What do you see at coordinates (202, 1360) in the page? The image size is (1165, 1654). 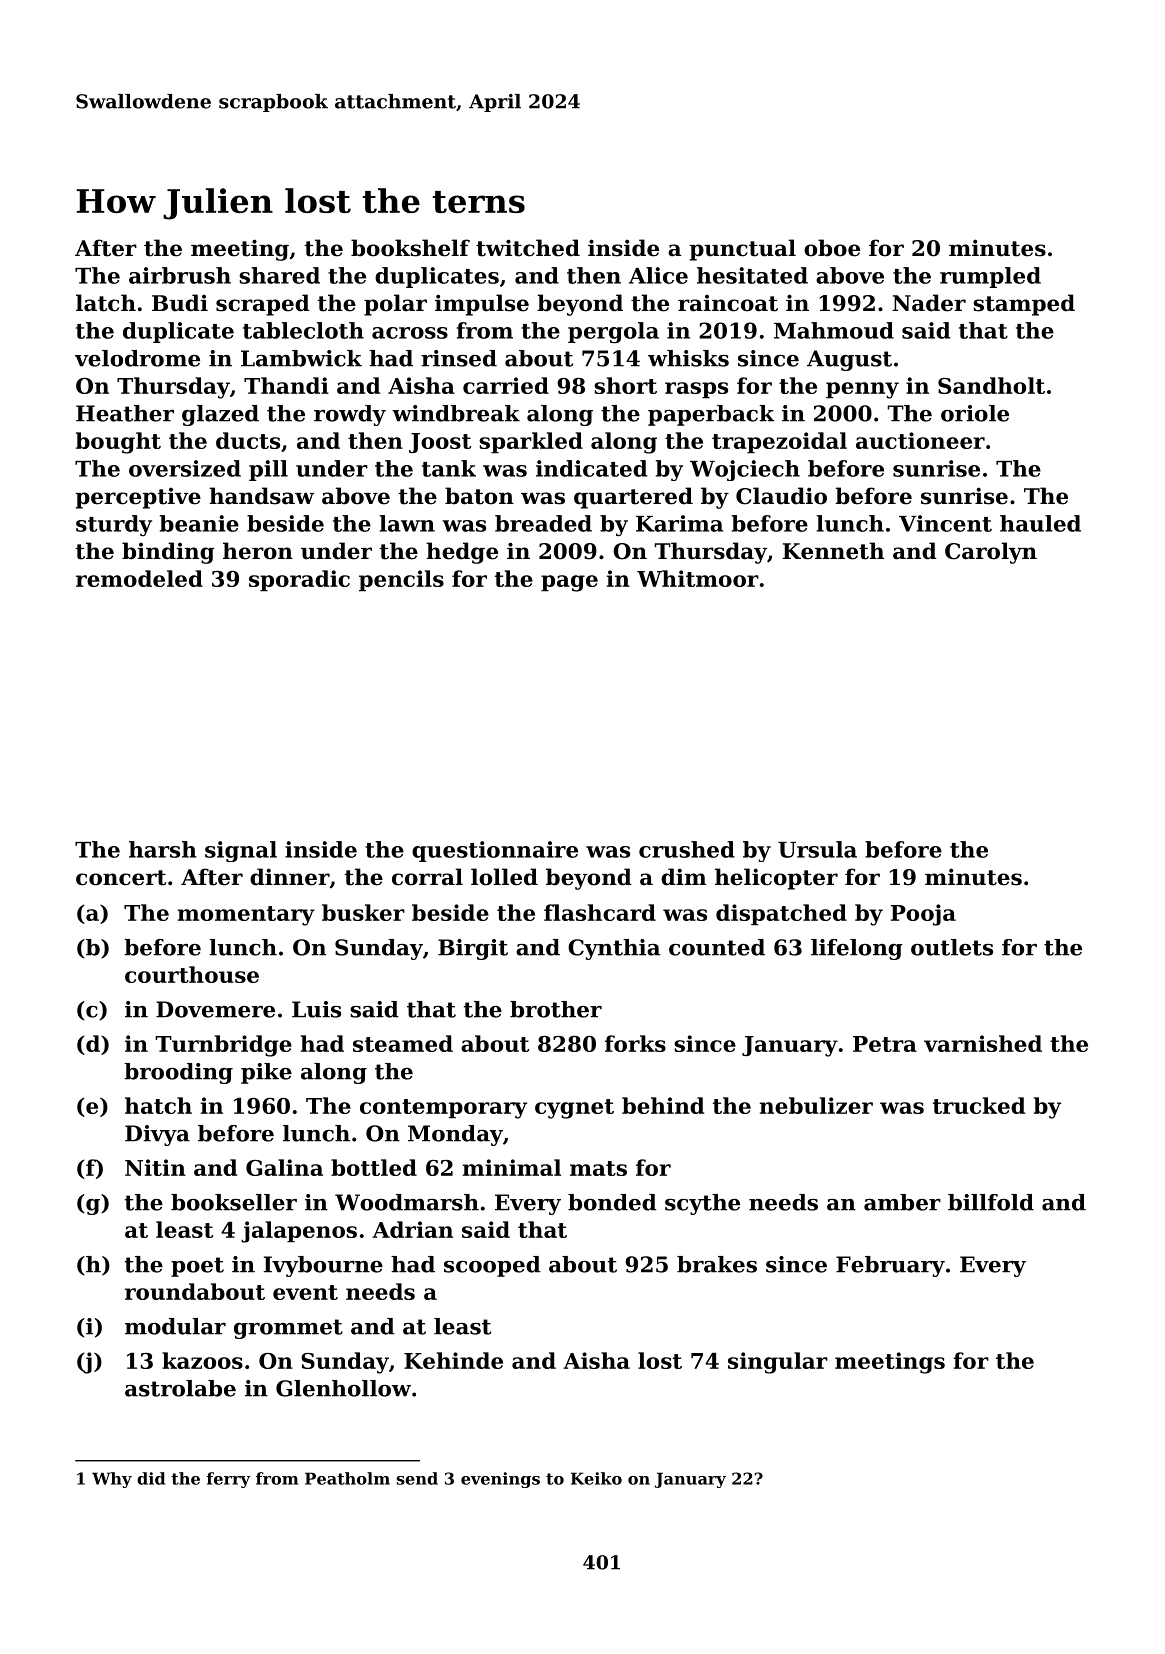 I see `kazoos` at bounding box center [202, 1360].
